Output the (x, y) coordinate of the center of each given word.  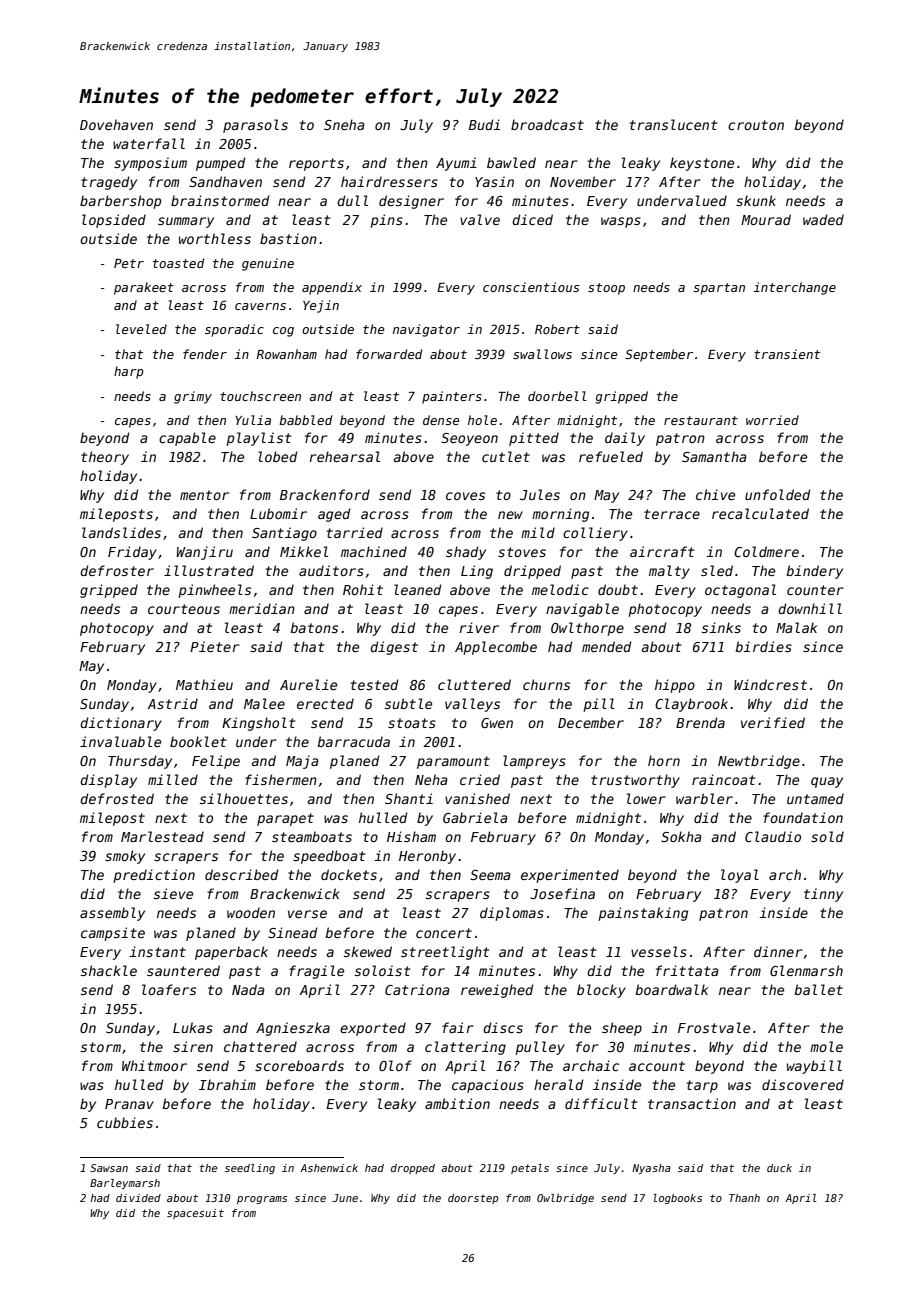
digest (394, 648)
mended (606, 646)
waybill (814, 1067)
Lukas (193, 1027)
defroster (117, 570)
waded (823, 219)
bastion (288, 238)
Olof (395, 1065)
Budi (484, 124)
